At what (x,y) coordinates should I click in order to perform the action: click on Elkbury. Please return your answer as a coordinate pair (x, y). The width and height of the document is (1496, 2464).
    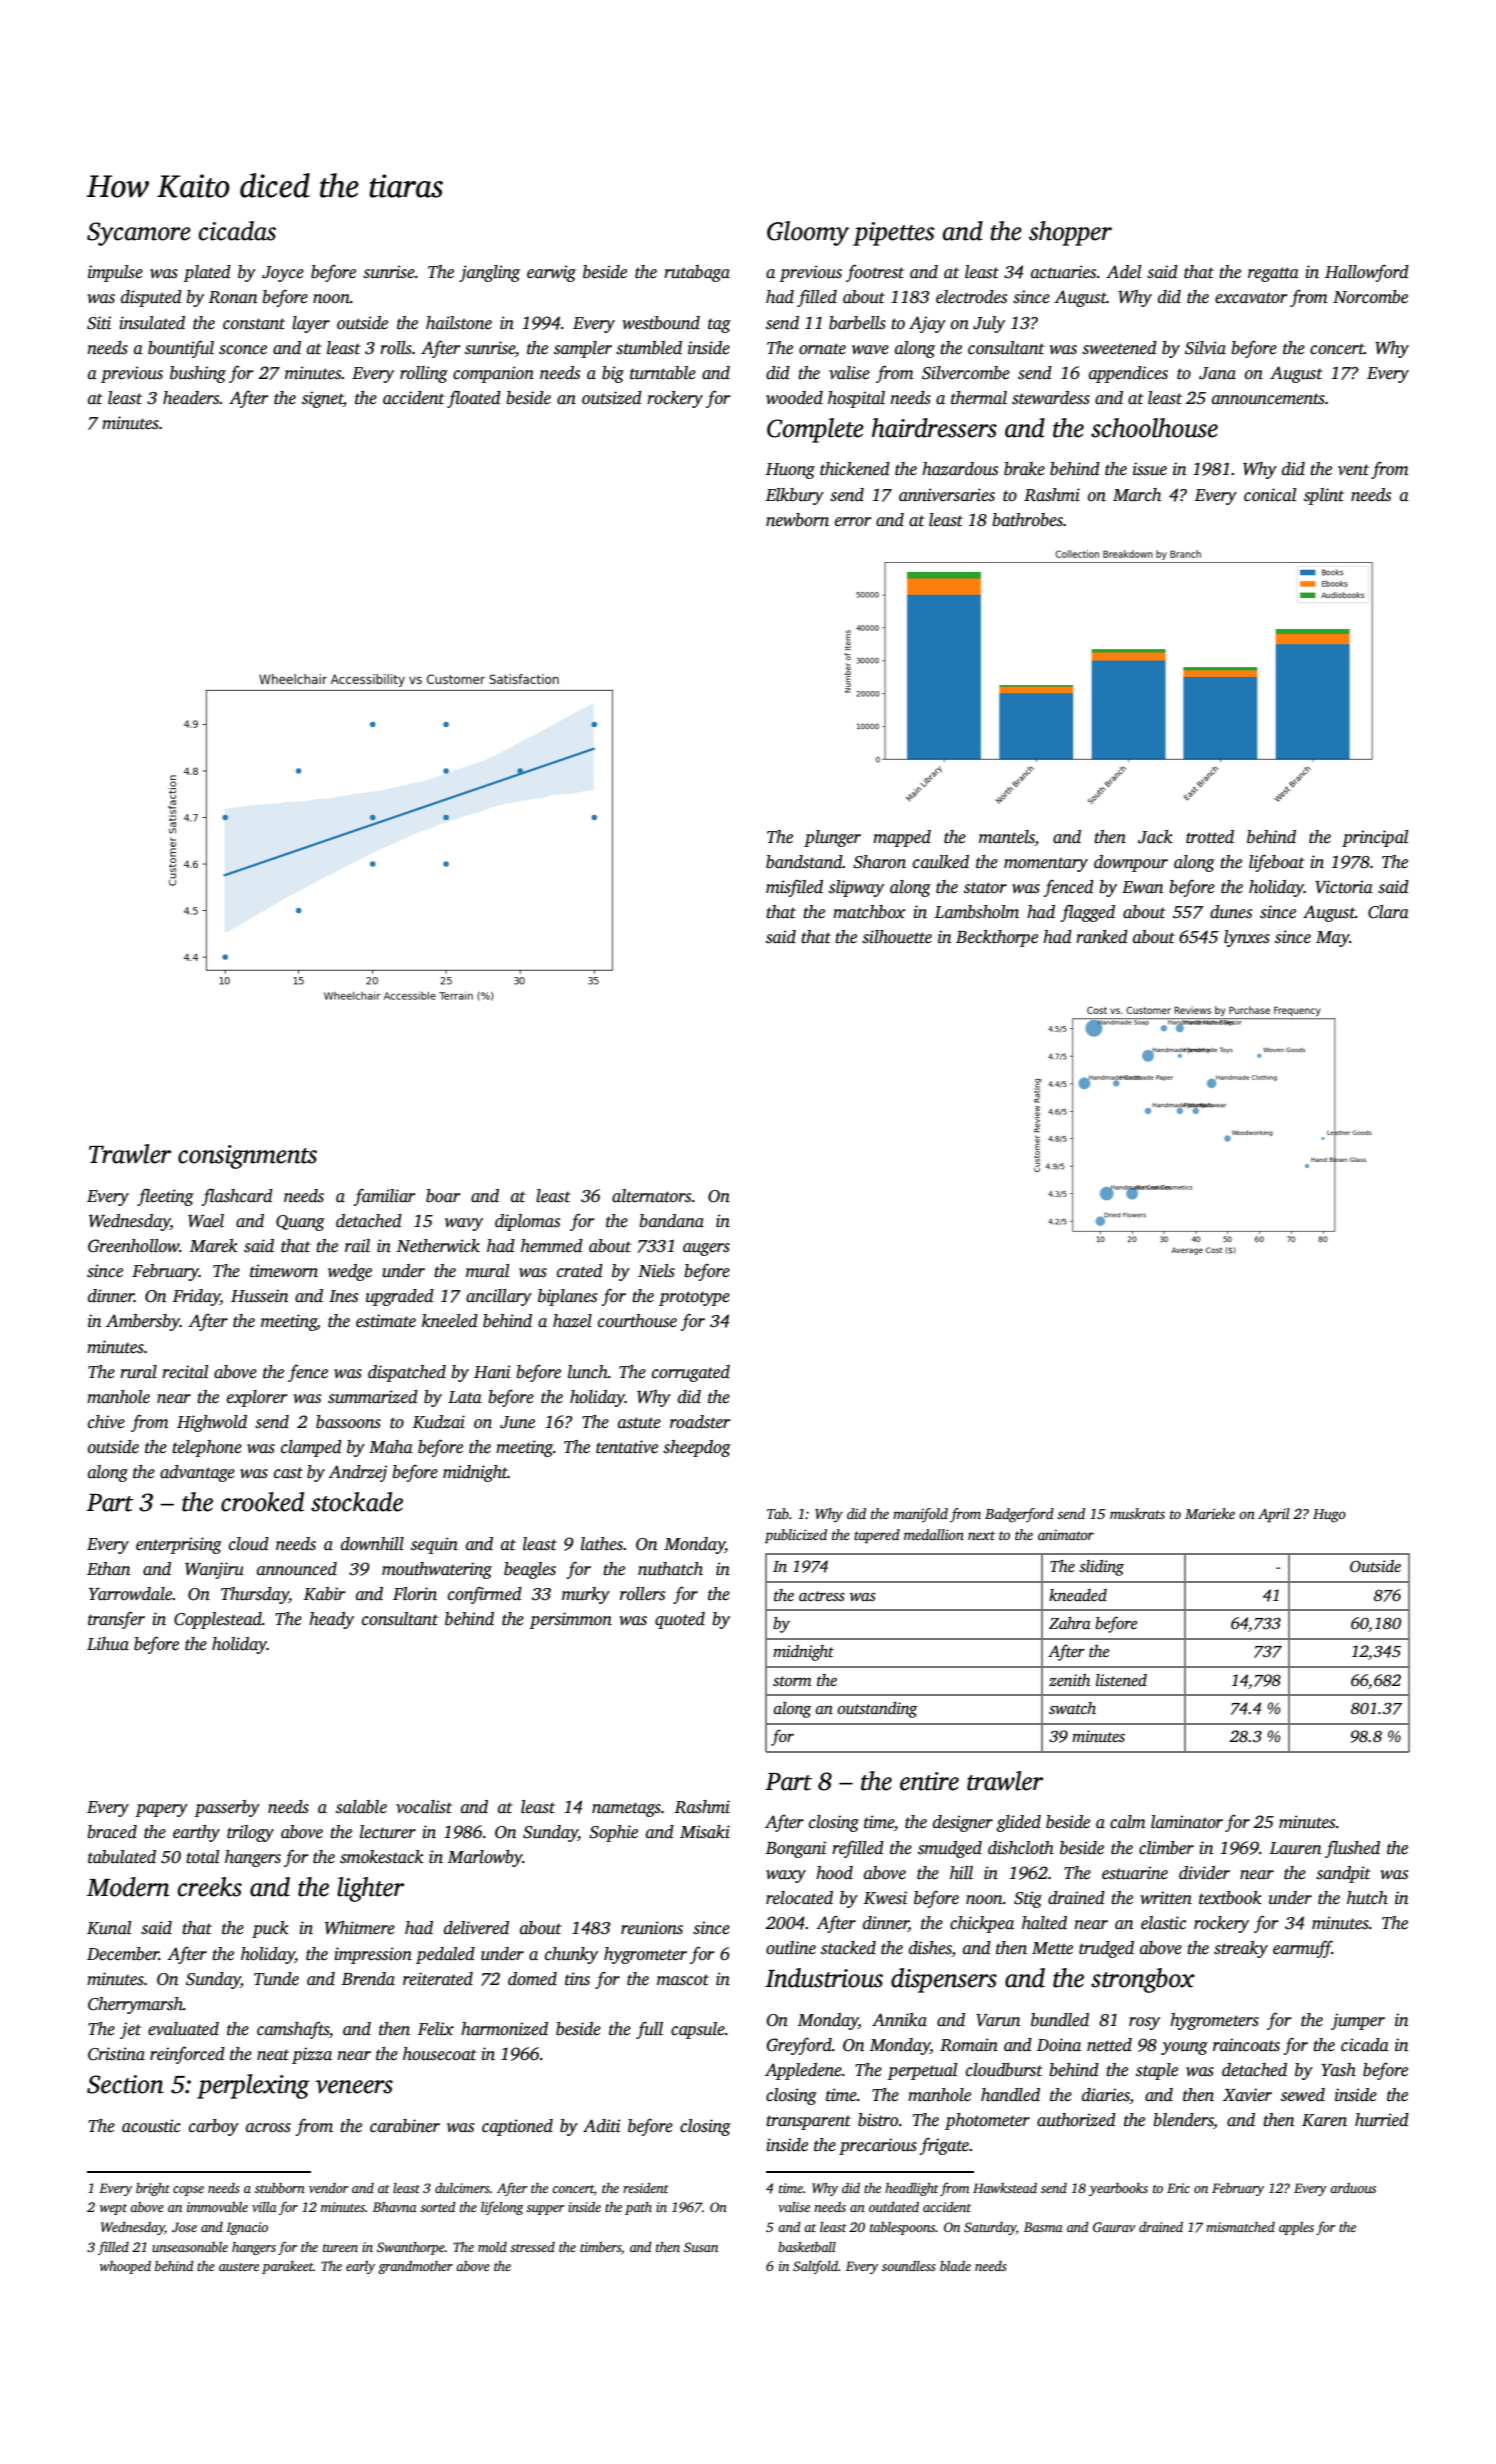
    Looking at the image, I should click on (795, 496).
